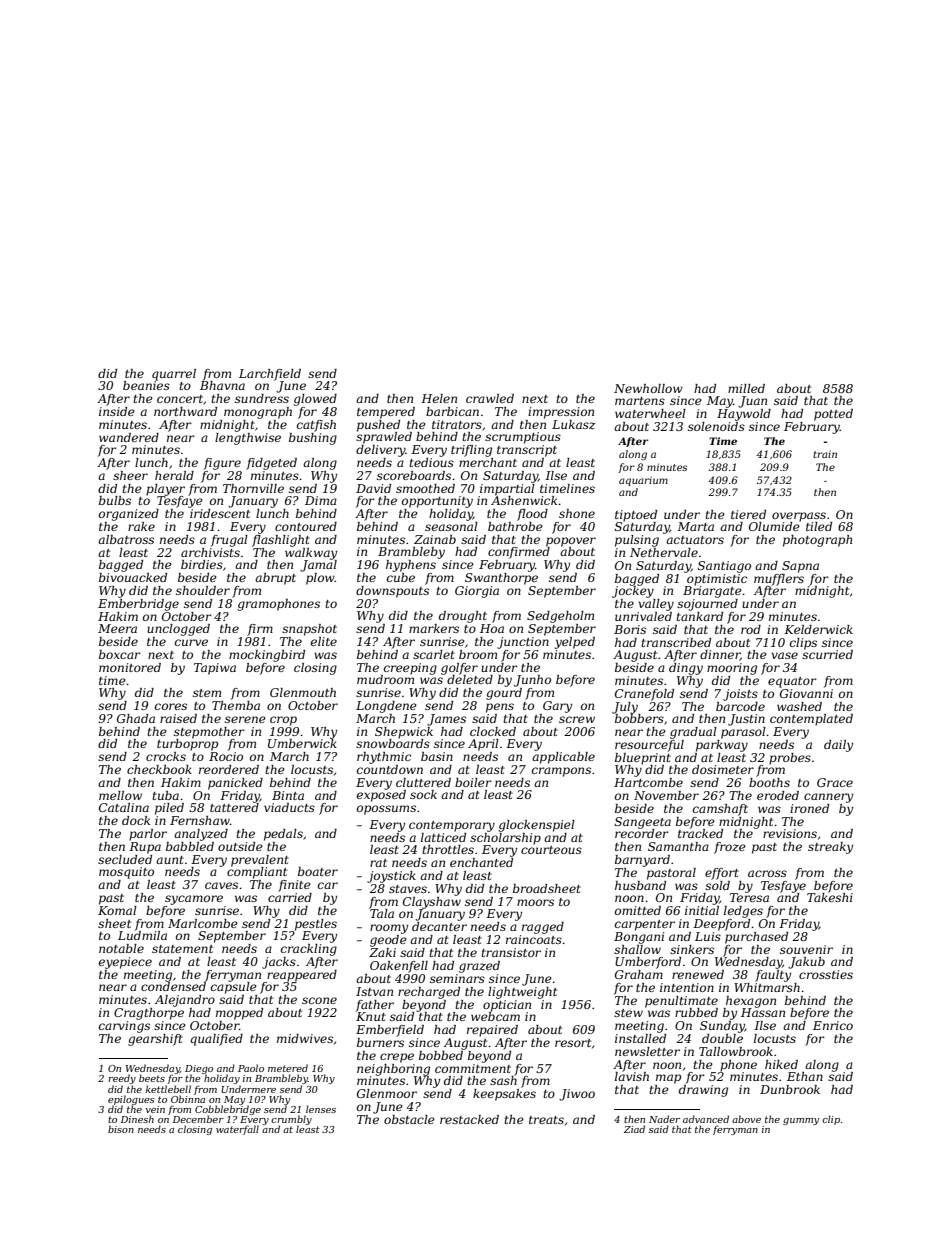 This page has height=1233, width=952. I want to click on enchanted, so click(481, 862).
